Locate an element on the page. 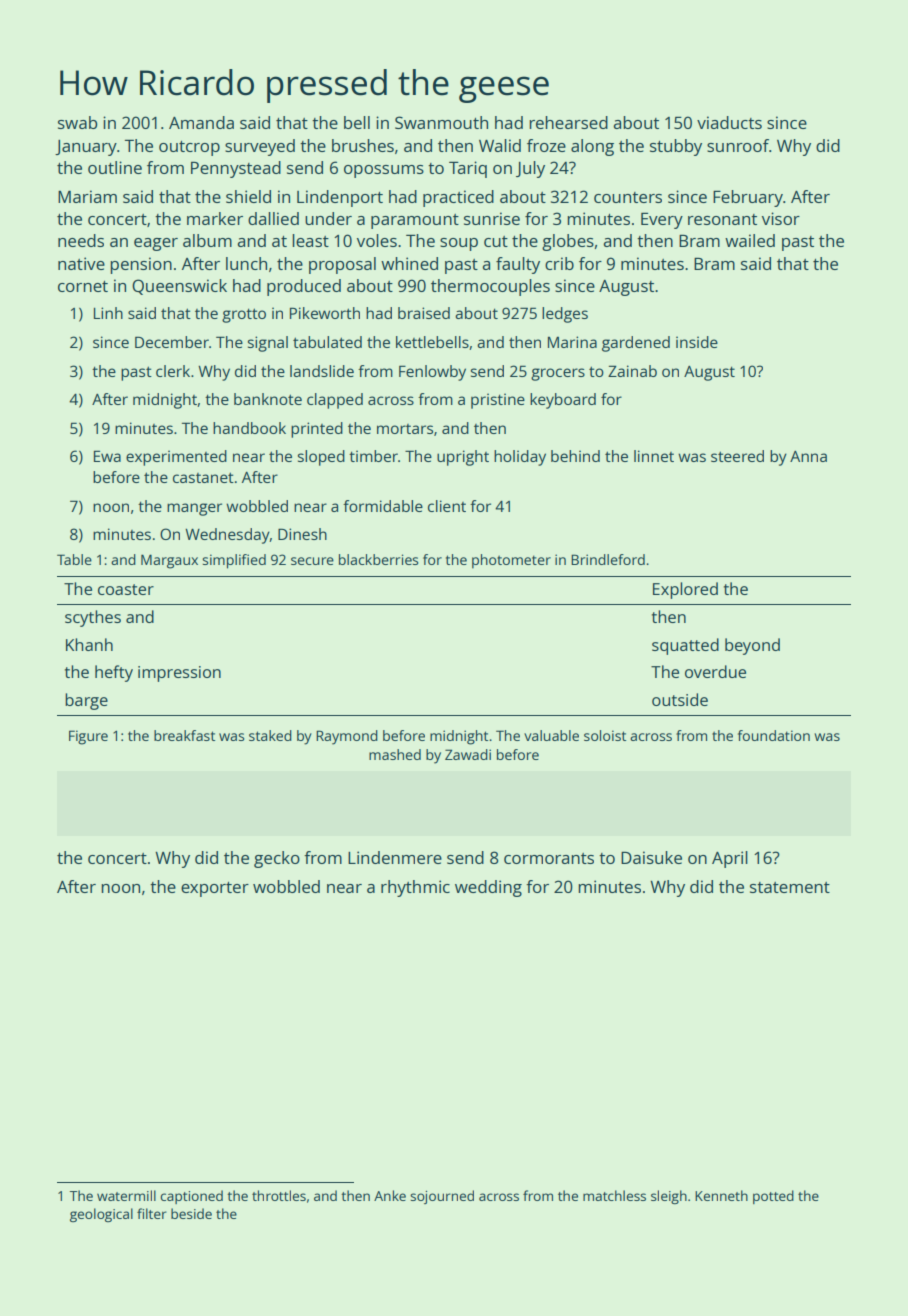 The height and width of the document is (1316, 908). viaducts is located at coordinates (729, 122).
